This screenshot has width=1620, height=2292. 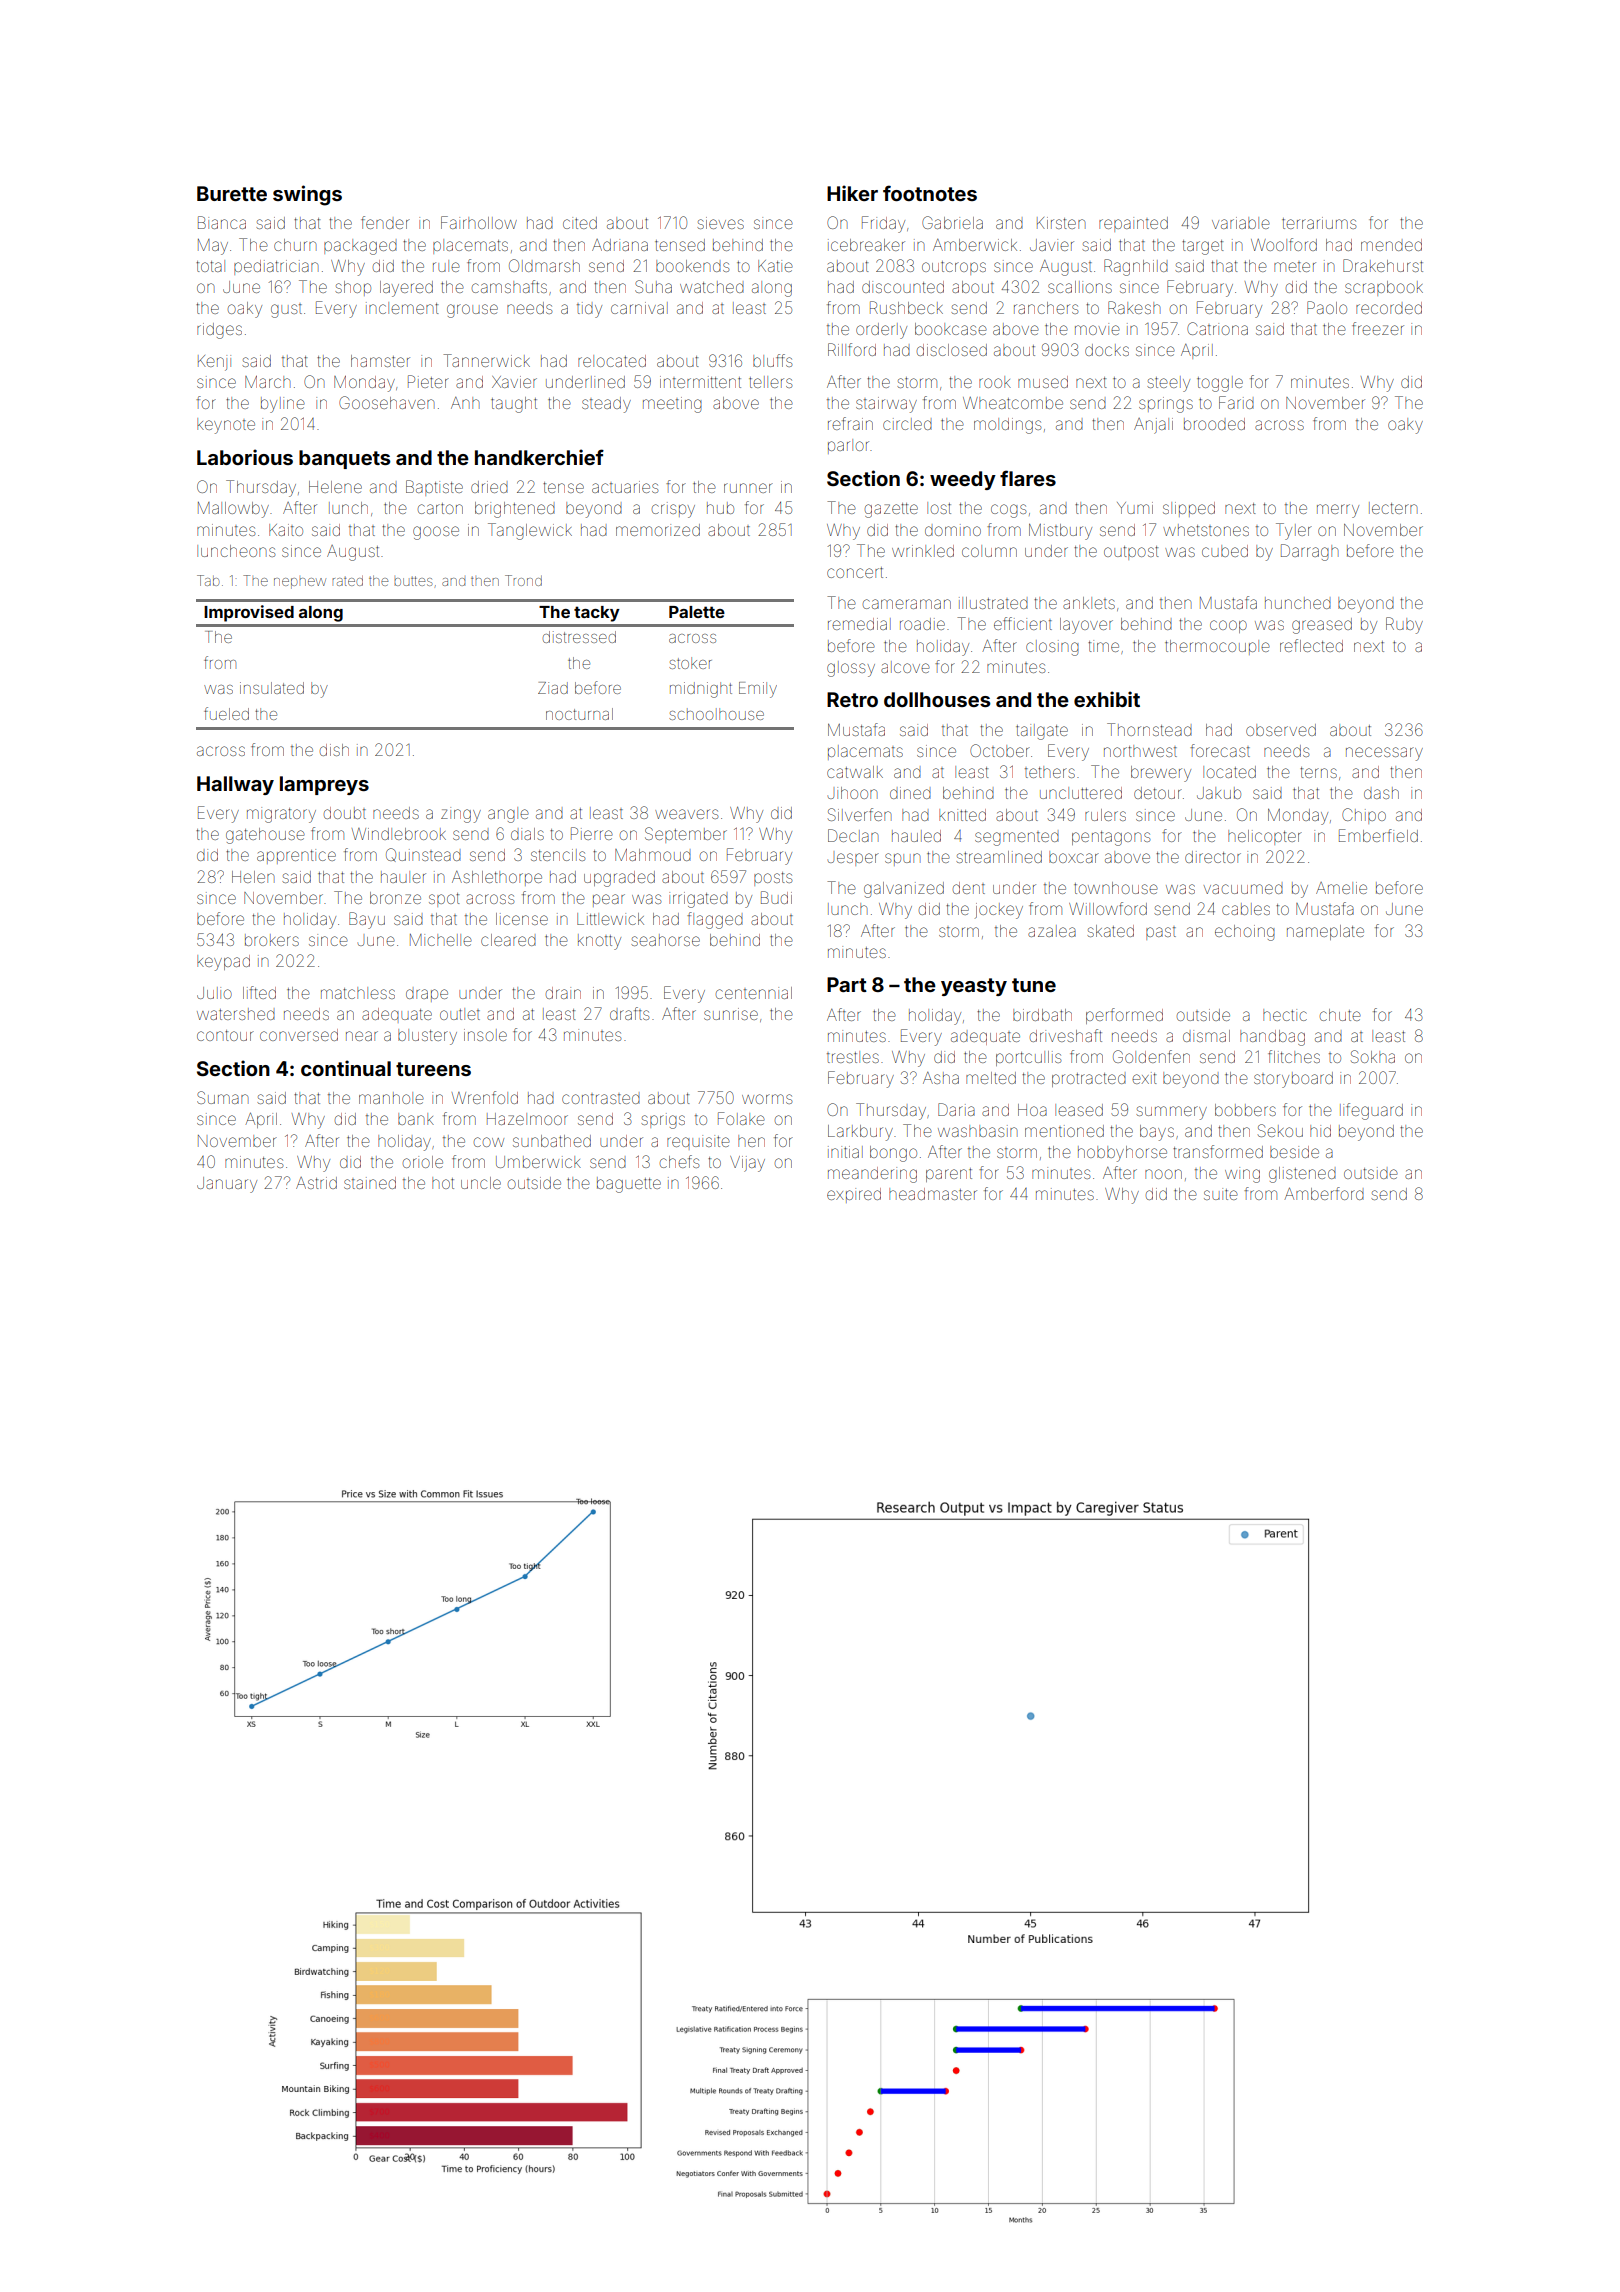 I want to click on variable, so click(x=1241, y=223).
